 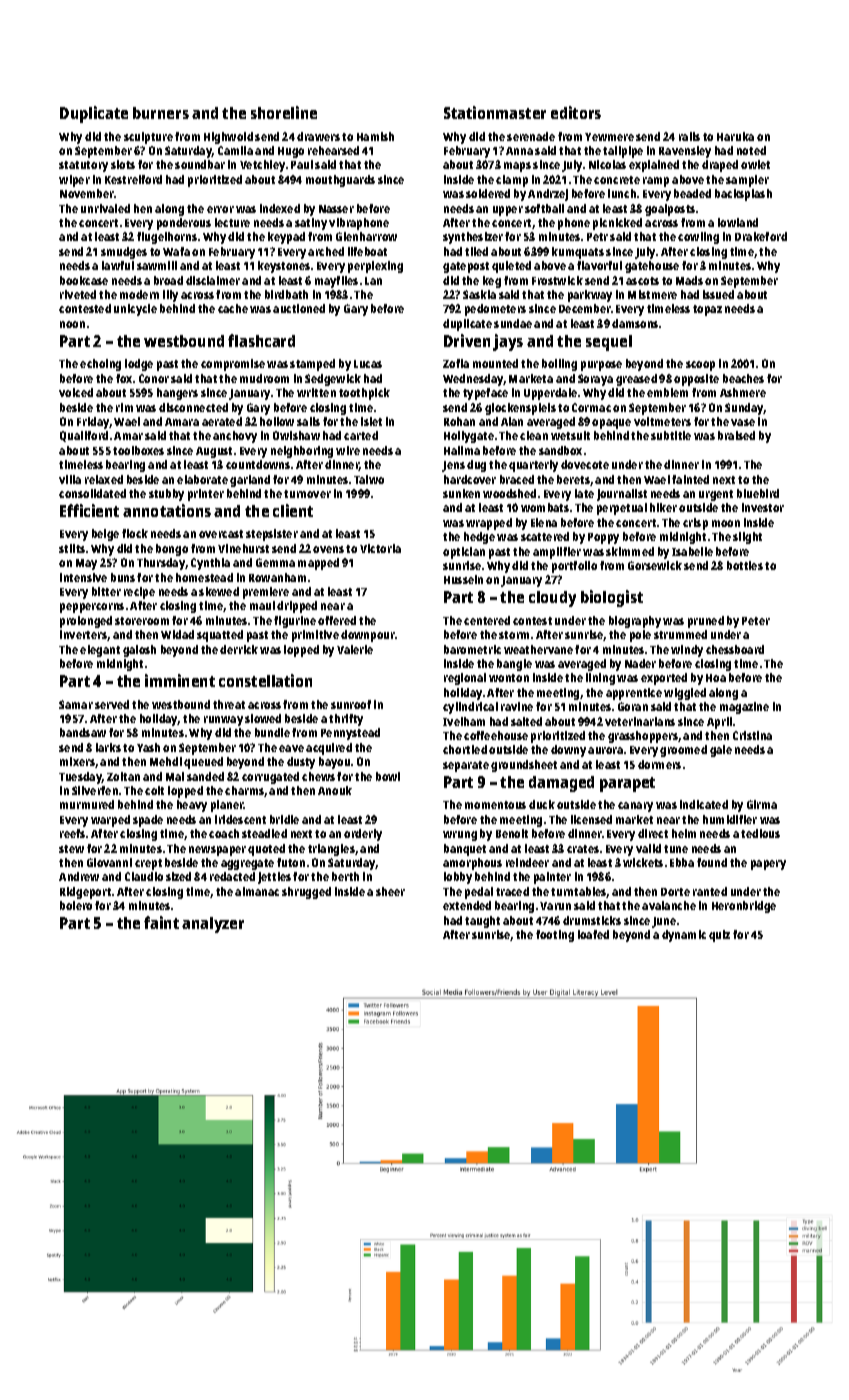 What do you see at coordinates (170, 296) in the page?
I see `lily` at bounding box center [170, 296].
